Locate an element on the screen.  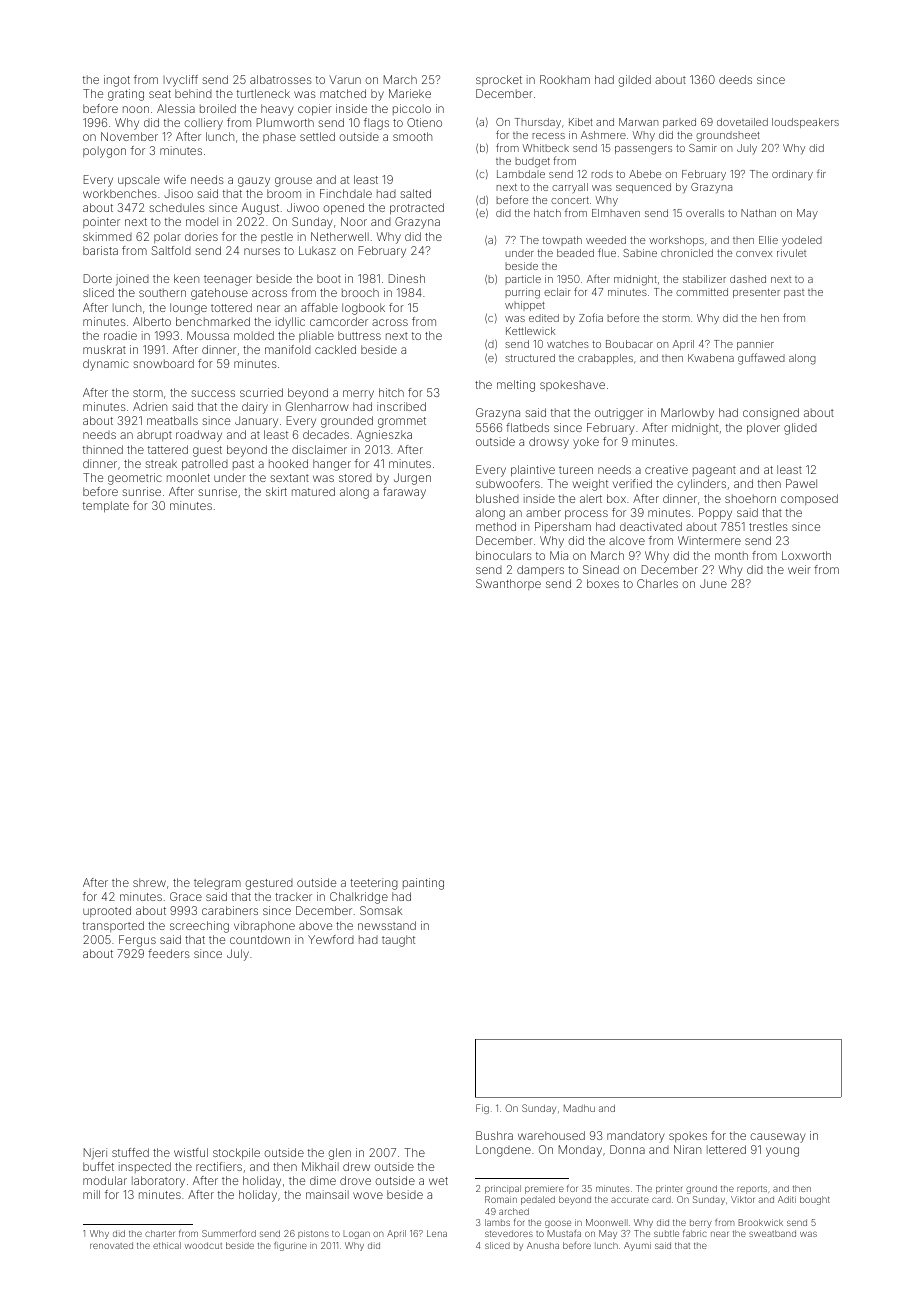
painting is located at coordinates (423, 884).
